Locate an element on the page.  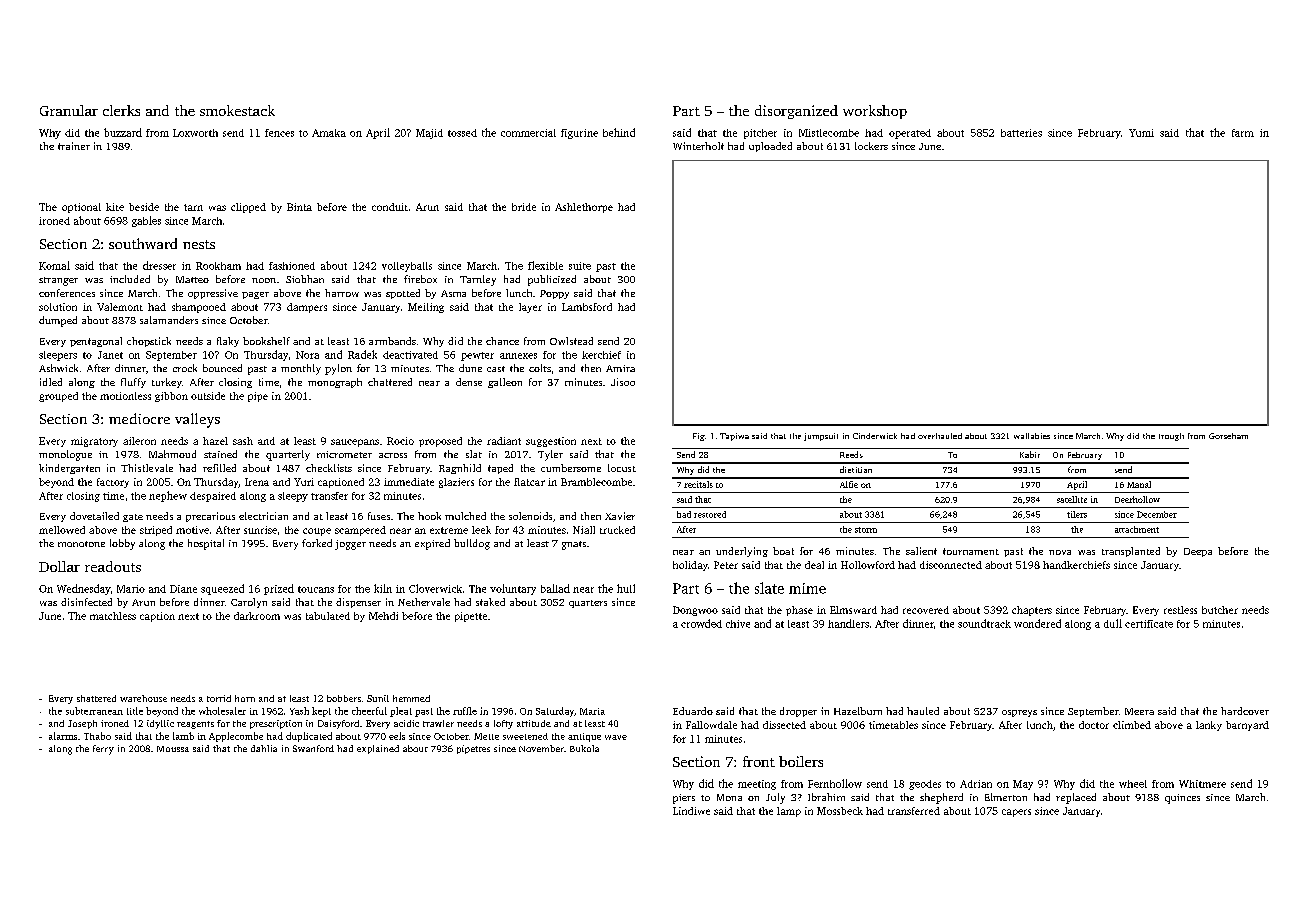
dull is located at coordinates (1113, 623).
